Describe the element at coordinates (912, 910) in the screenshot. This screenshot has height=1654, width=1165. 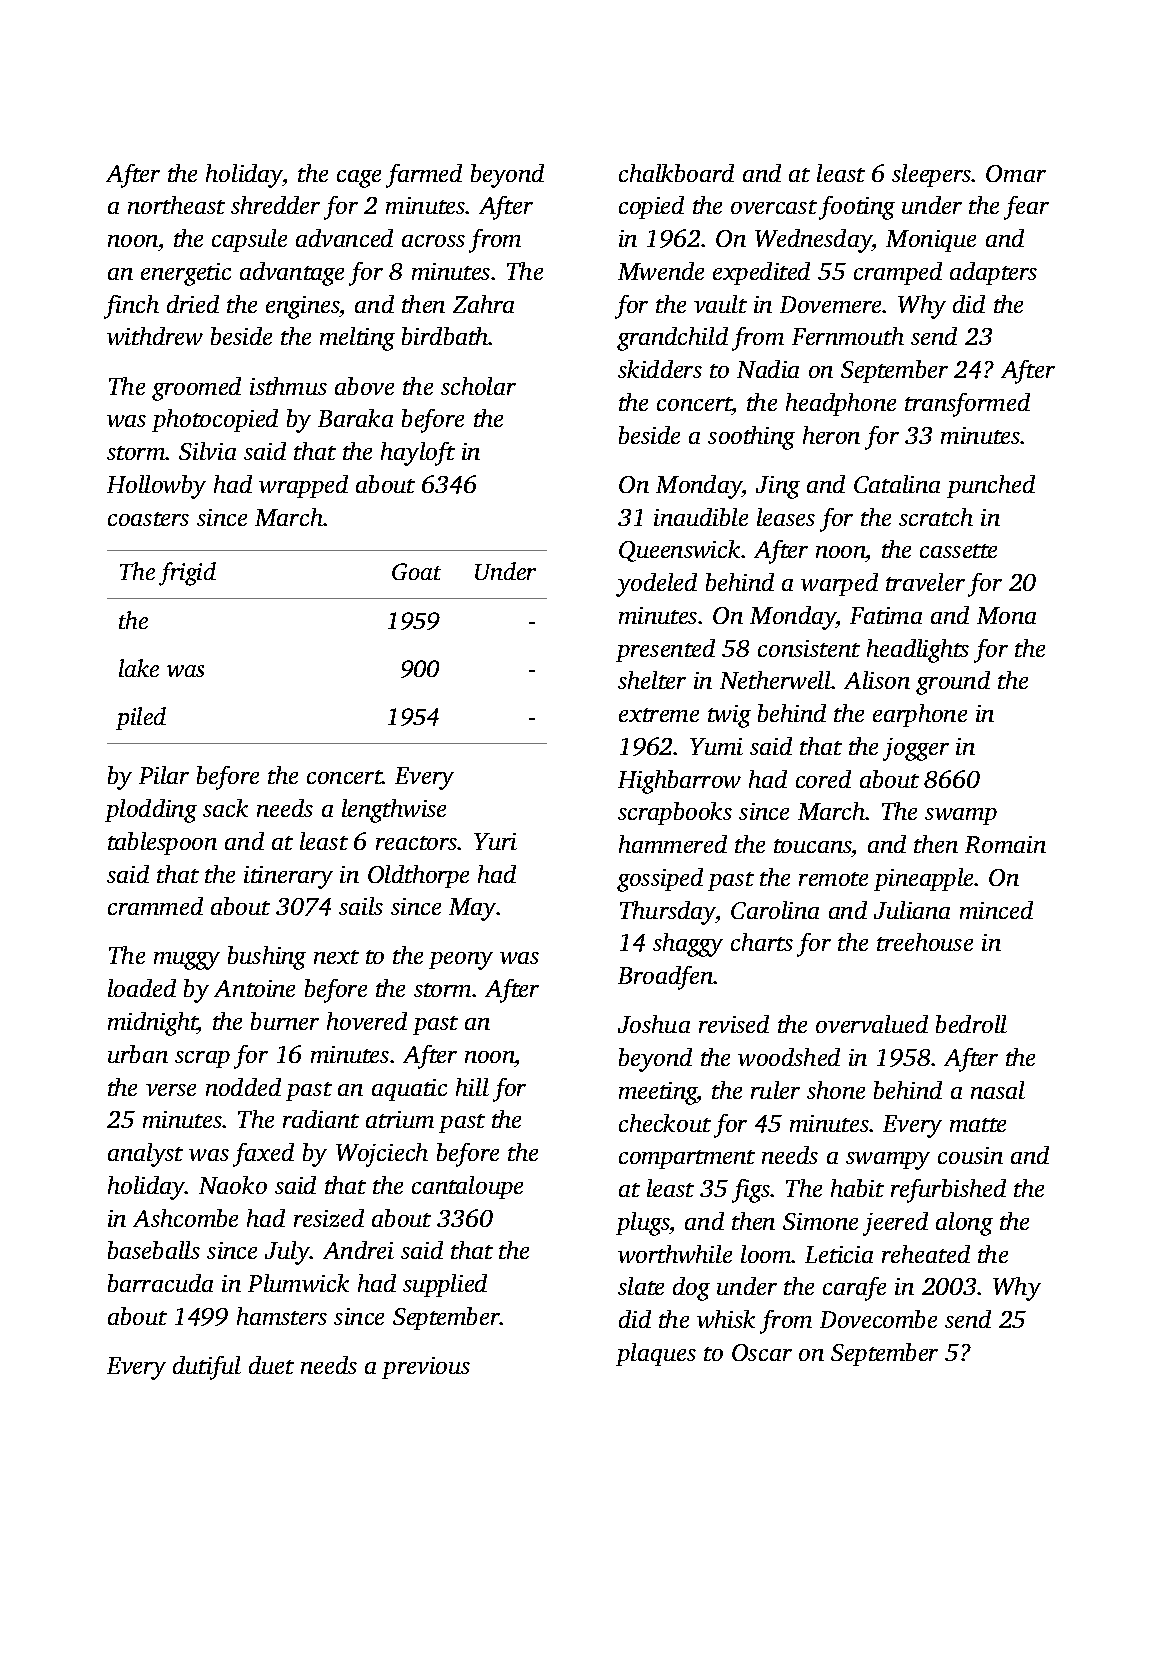
I see `Juliana` at that location.
